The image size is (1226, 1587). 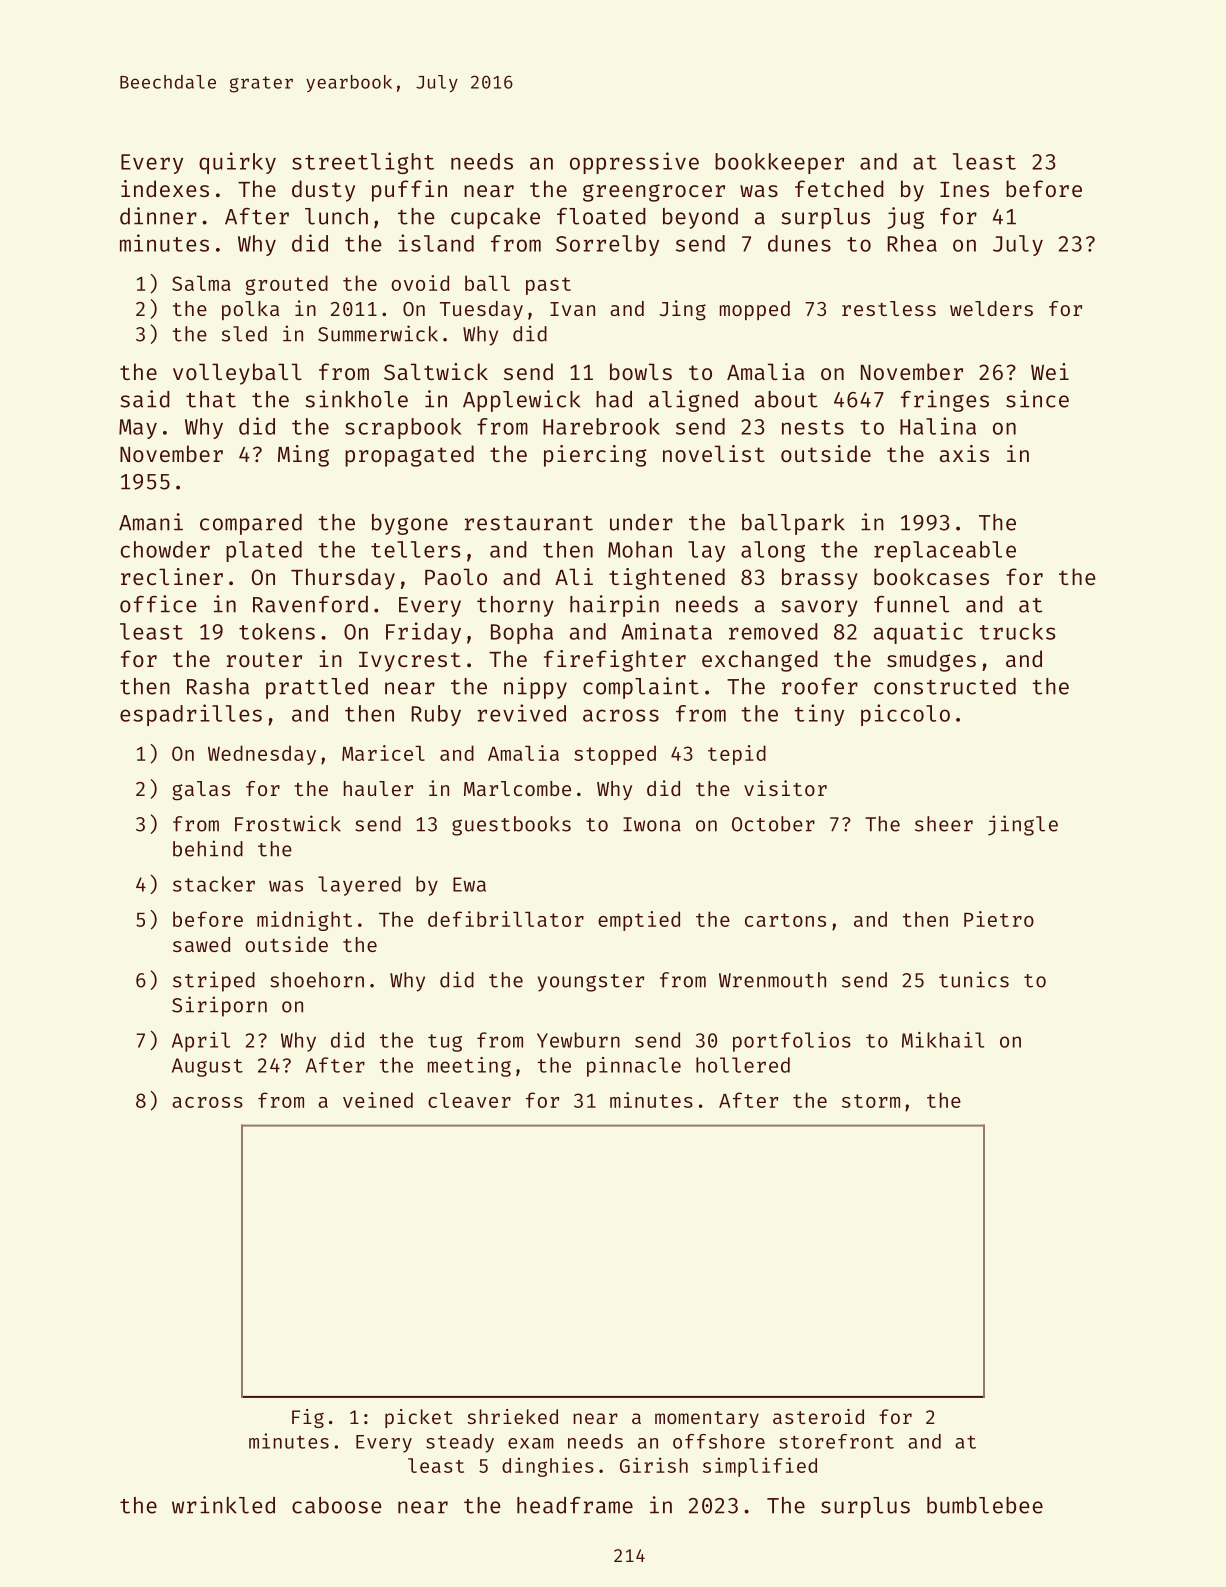 I want to click on Marlcombe, so click(x=517, y=788).
